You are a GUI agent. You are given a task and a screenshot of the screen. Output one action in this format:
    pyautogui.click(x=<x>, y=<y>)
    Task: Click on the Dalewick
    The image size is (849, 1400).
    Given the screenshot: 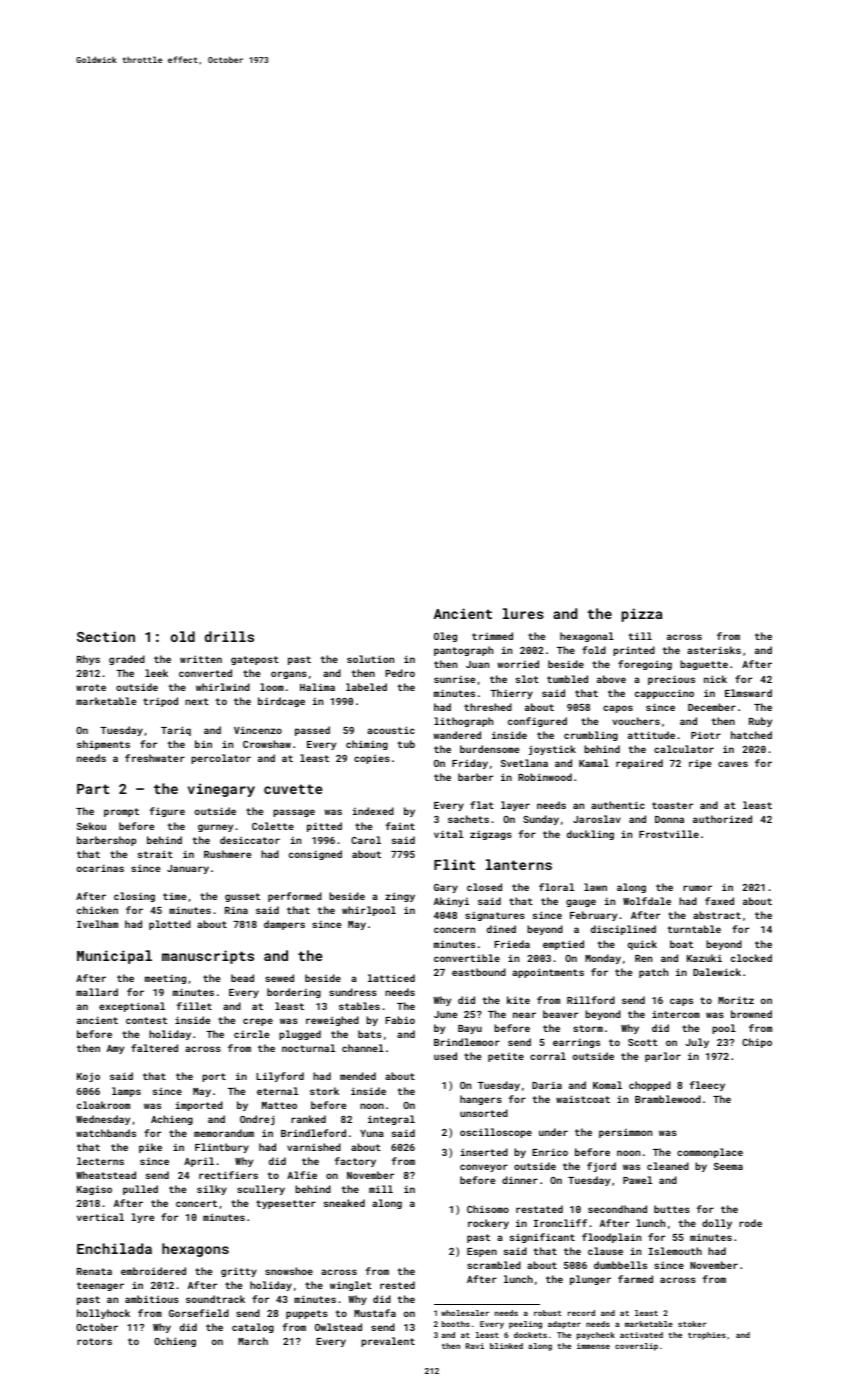 What is the action you would take?
    pyautogui.click(x=717, y=972)
